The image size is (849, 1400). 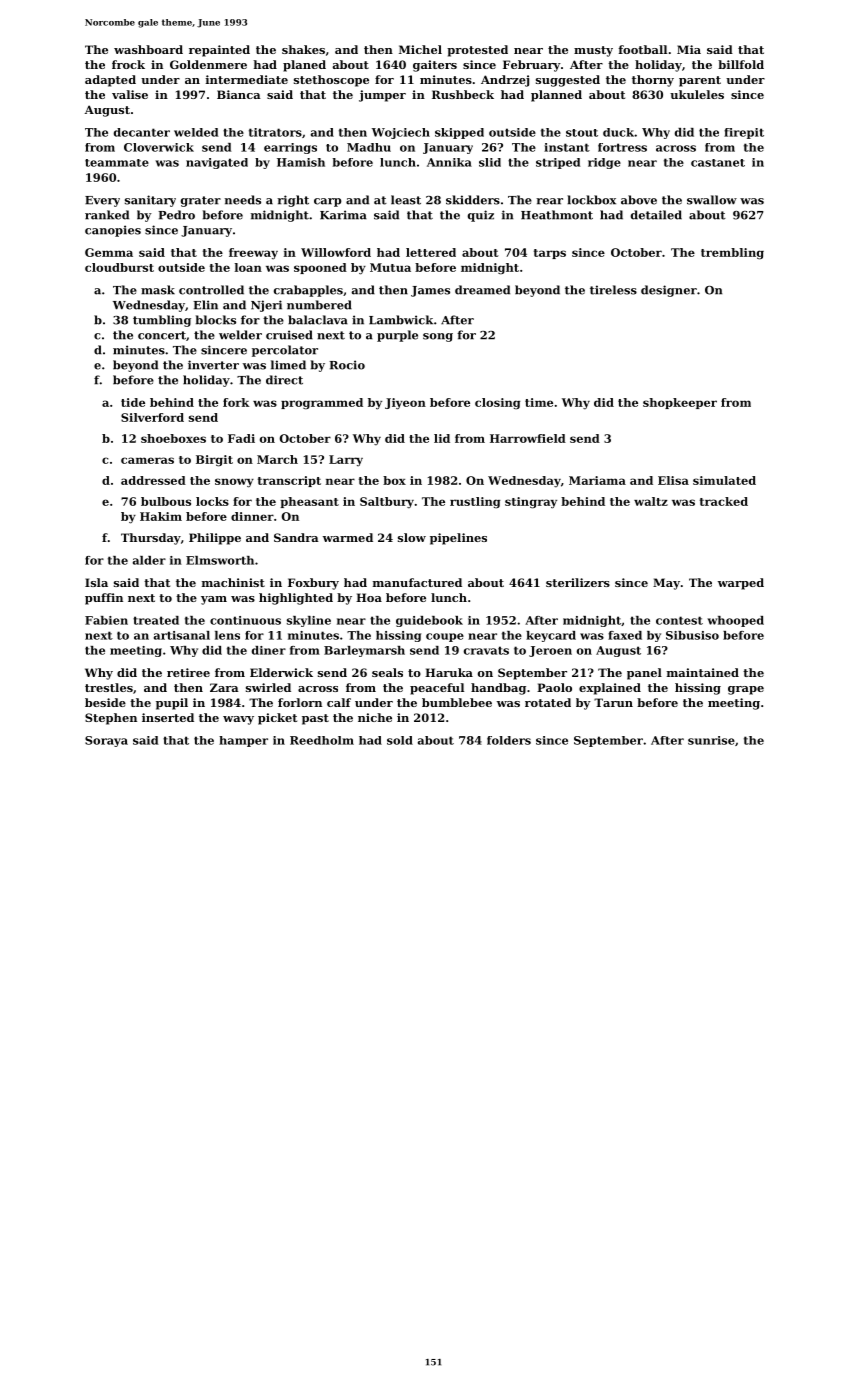 I want to click on treated, so click(x=156, y=620).
